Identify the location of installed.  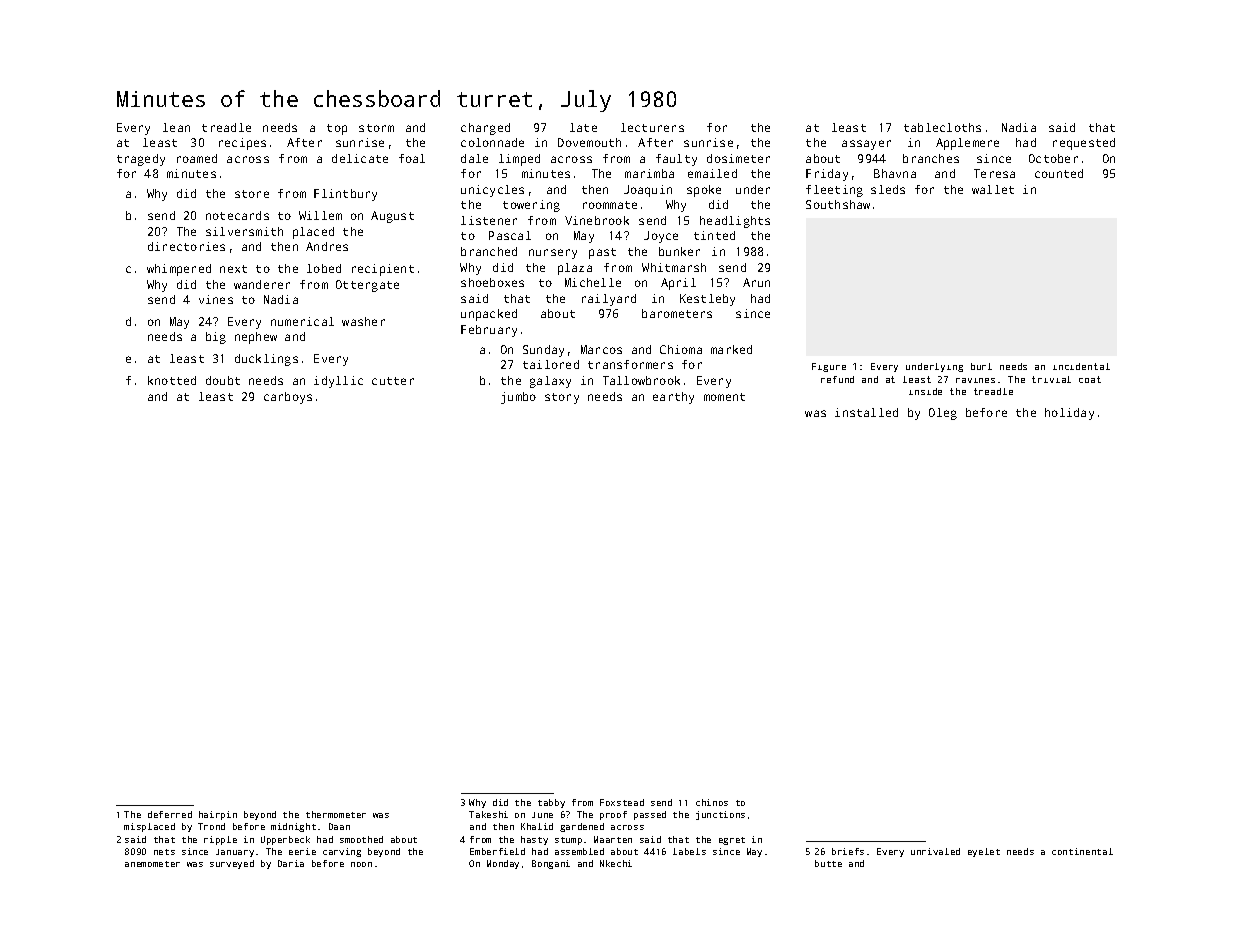
(866, 412).
